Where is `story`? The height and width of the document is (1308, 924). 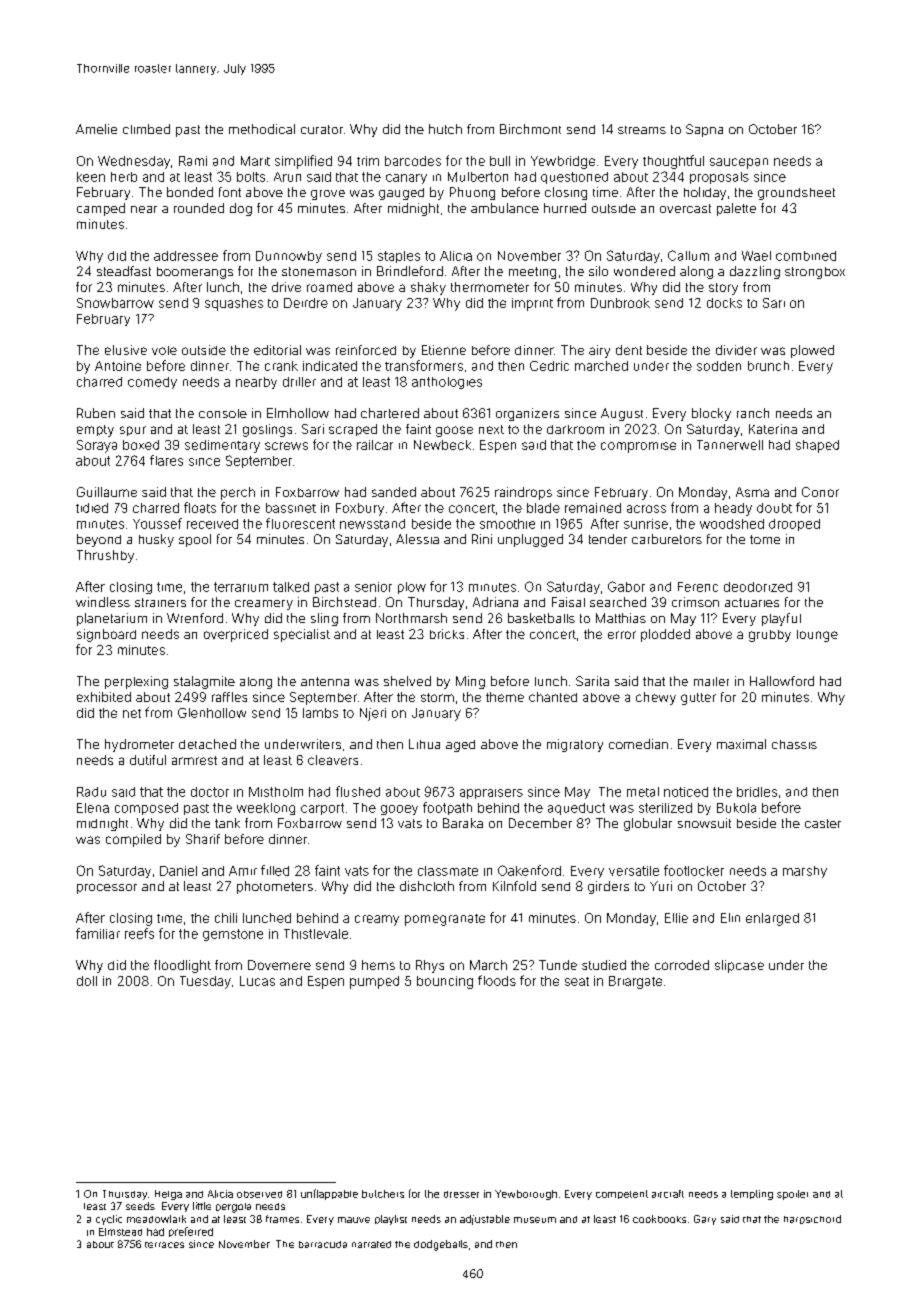
story is located at coordinates (723, 289).
